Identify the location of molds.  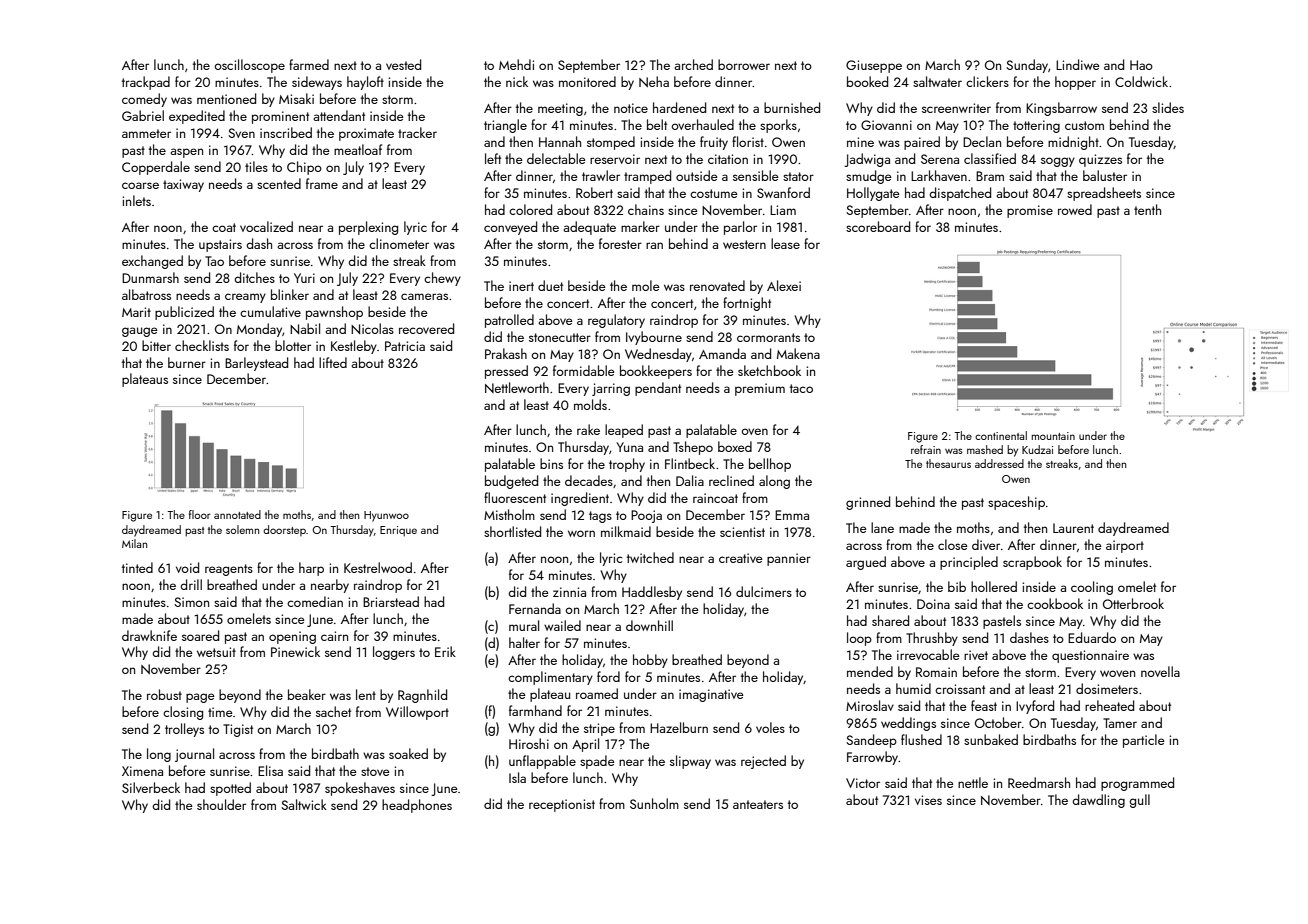
(590, 404).
